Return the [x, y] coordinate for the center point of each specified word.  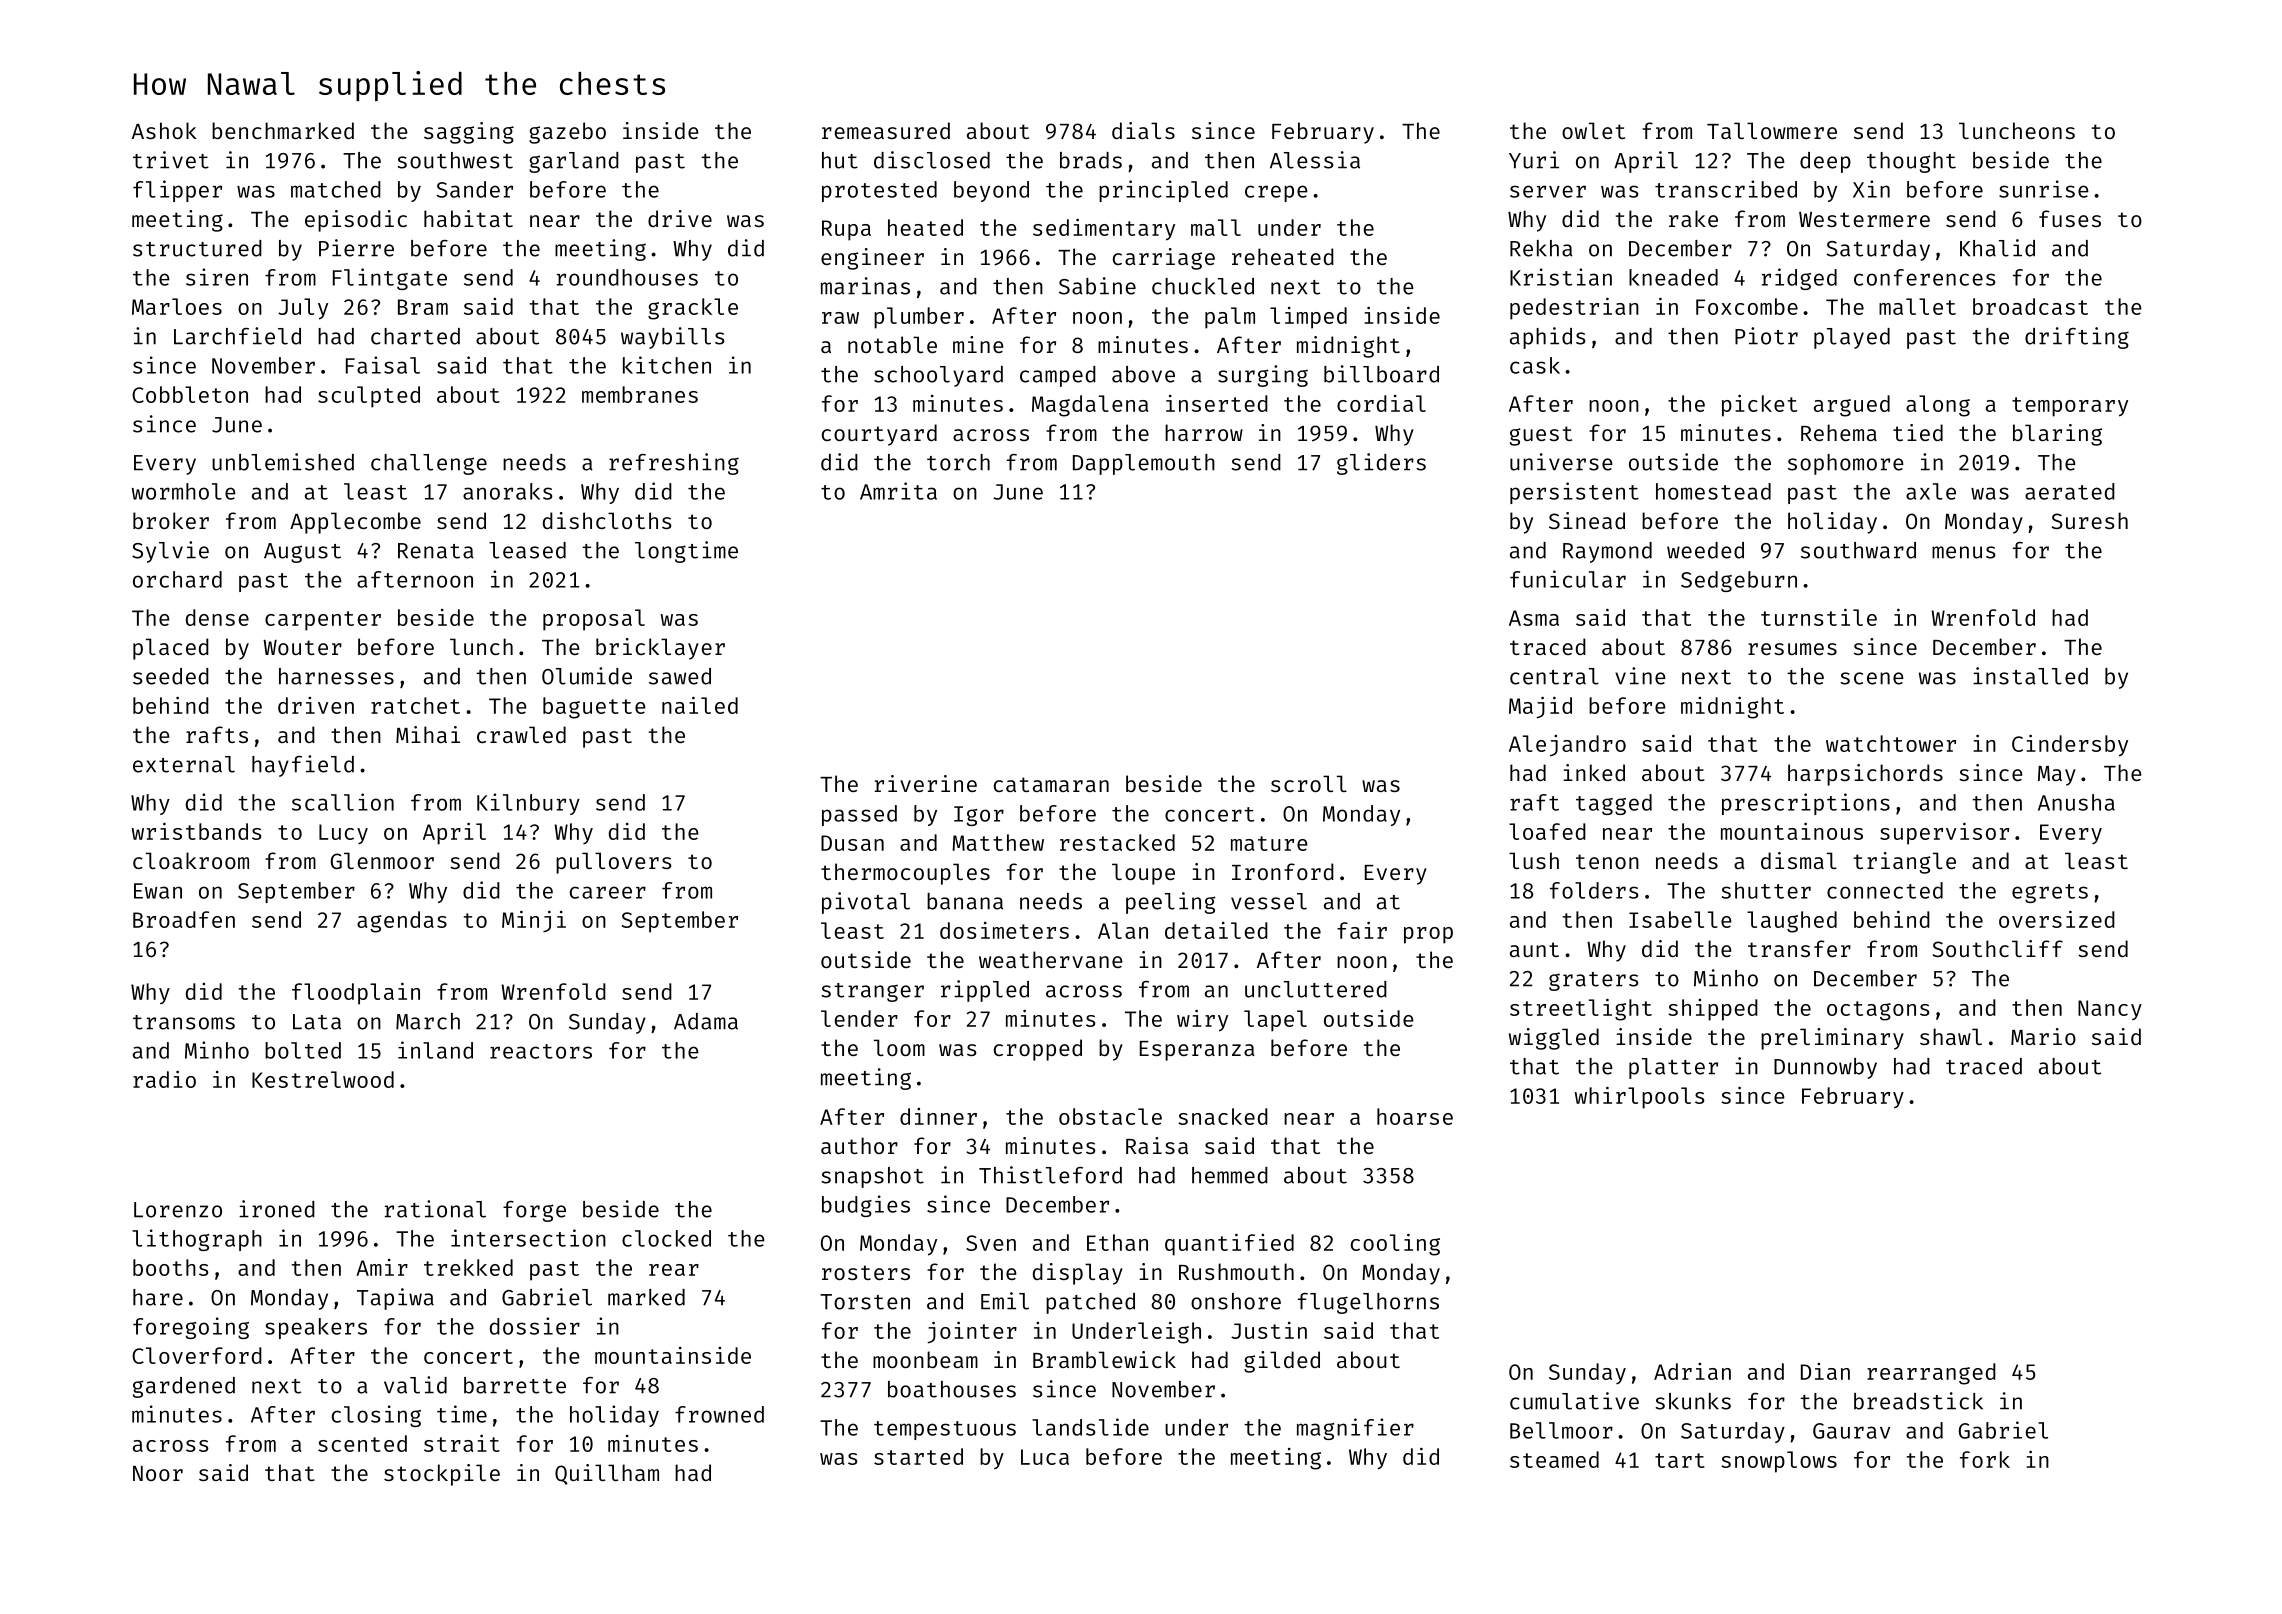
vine [1640, 676]
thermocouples [905, 874]
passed [859, 815]
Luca [1045, 1457]
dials [1143, 130]
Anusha [2076, 802]
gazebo [567, 133]
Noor [158, 1473]
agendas [402, 922]
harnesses [336, 676]
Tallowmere [1772, 130]
